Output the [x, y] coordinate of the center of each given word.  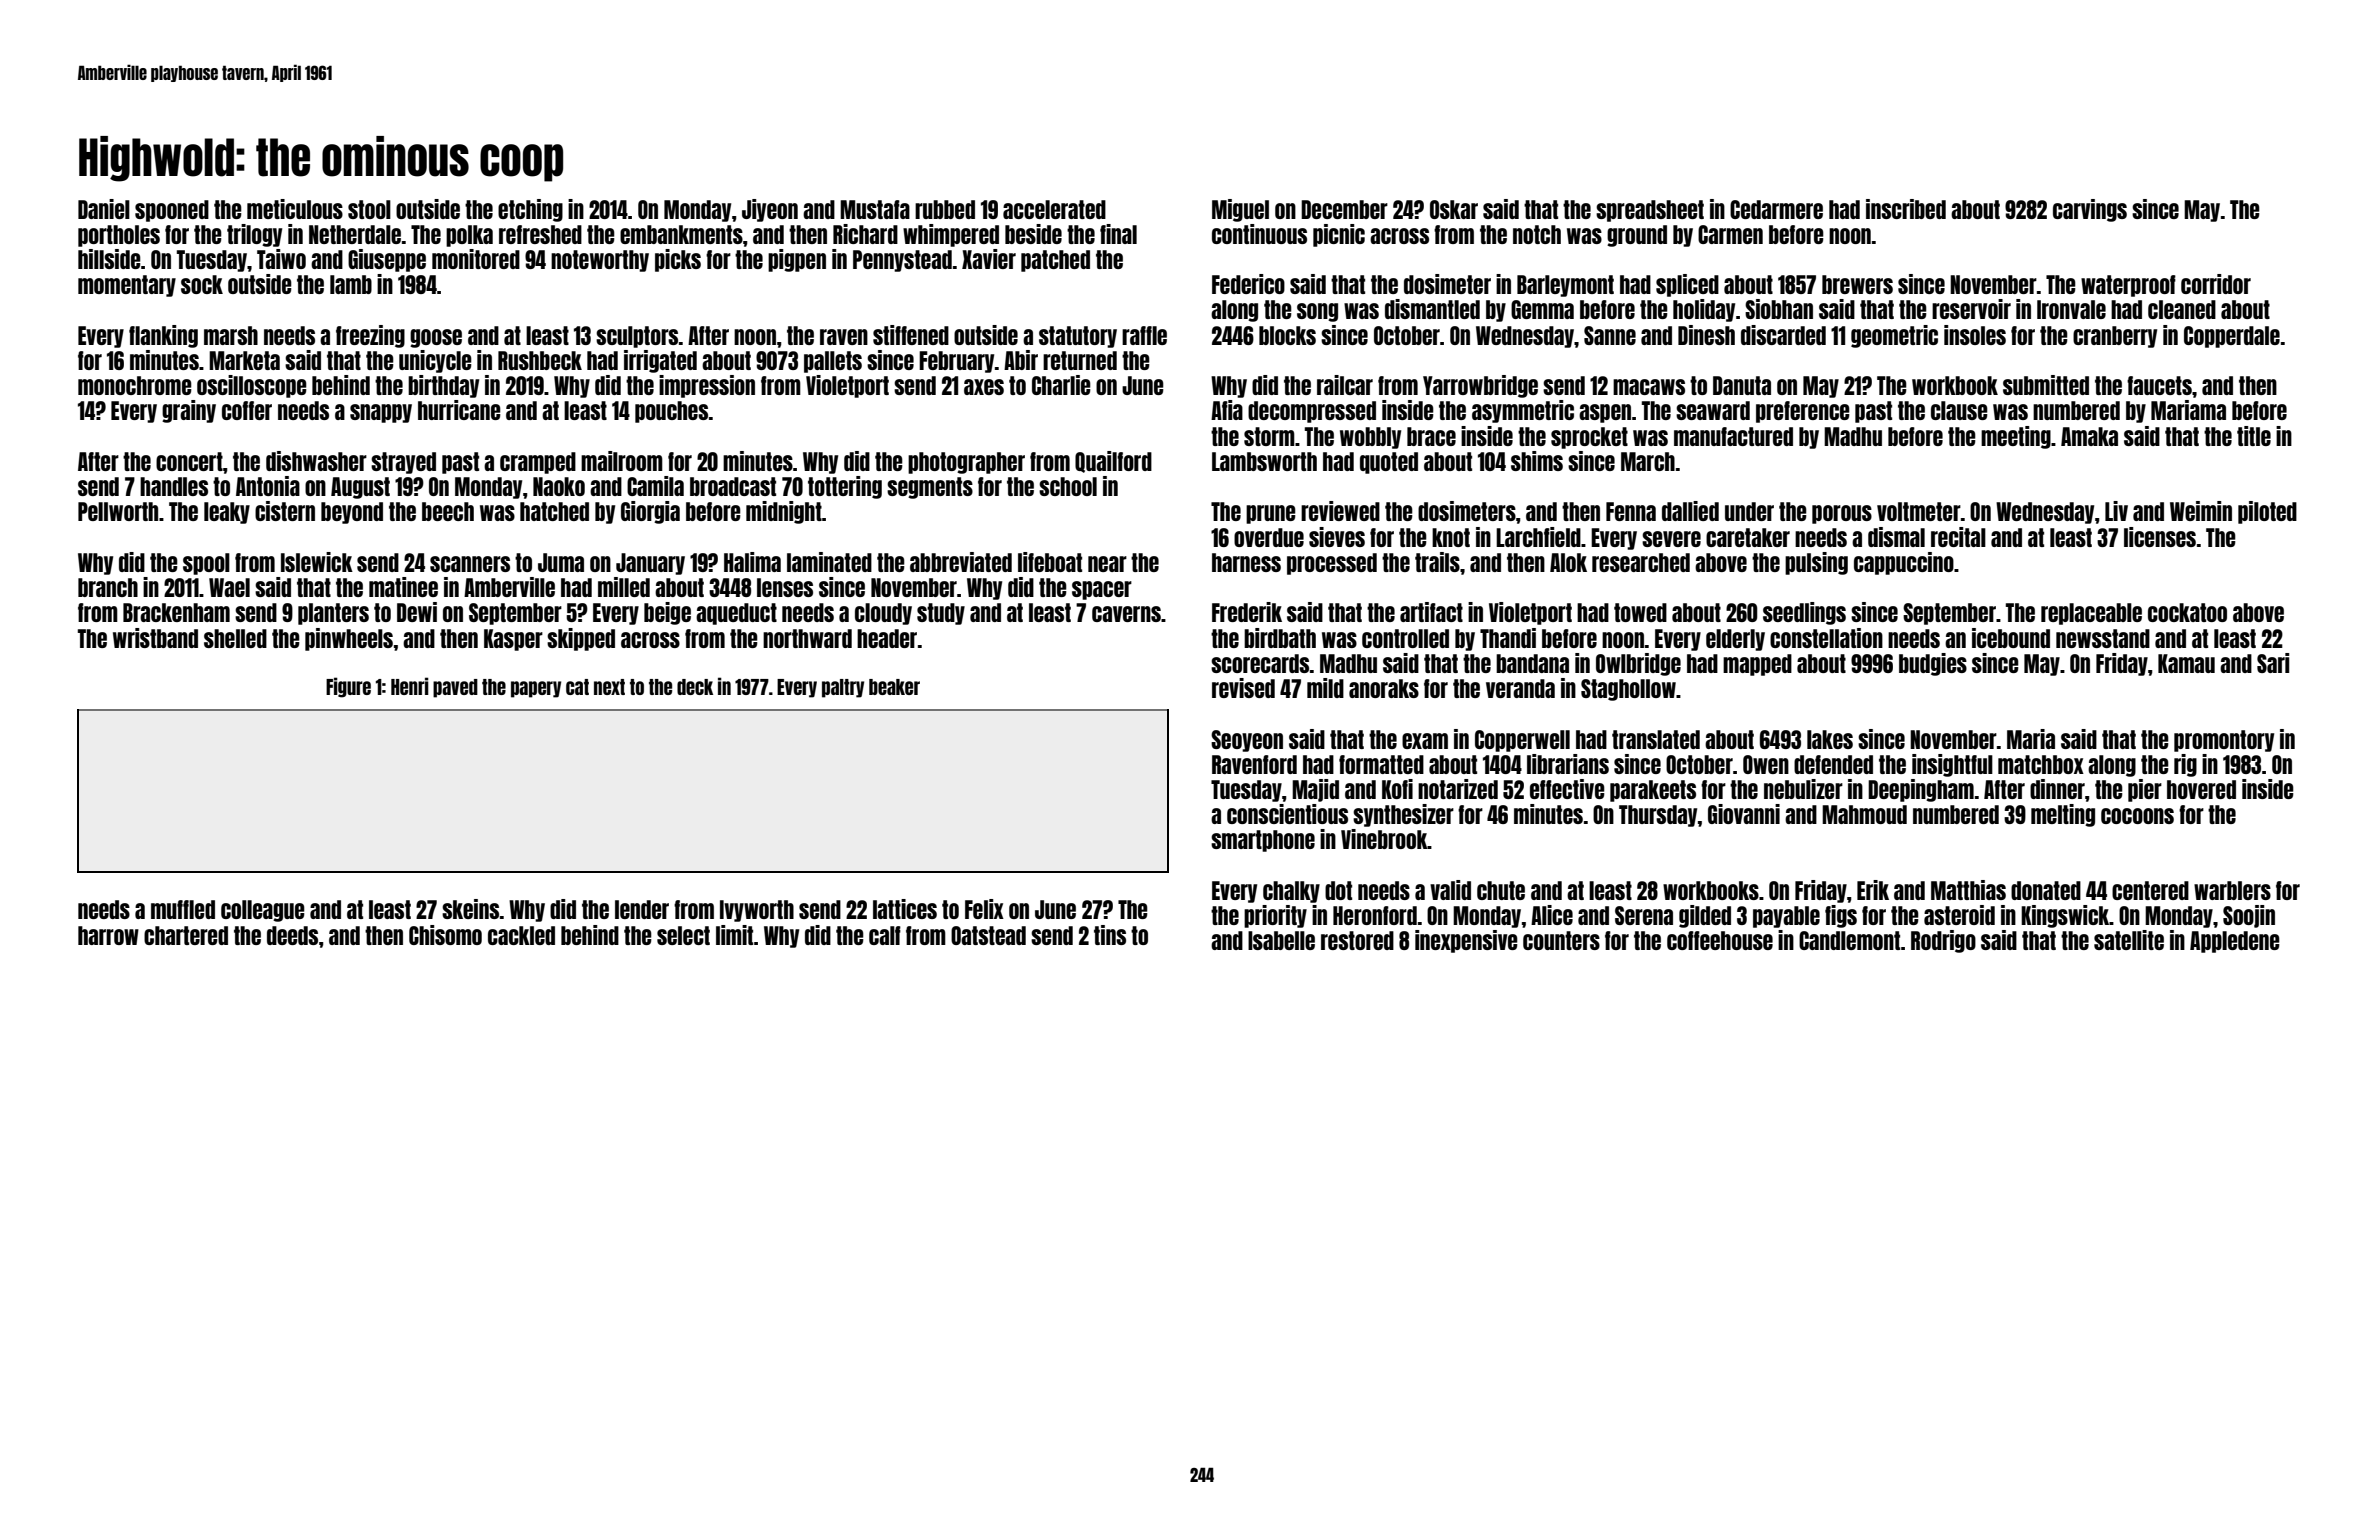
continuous [1259, 234]
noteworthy [600, 261]
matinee [403, 587]
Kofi [1397, 789]
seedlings [1804, 613]
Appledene [2235, 942]
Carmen [1730, 234]
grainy [189, 411]
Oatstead [988, 935]
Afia [1227, 410]
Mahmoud [1864, 814]
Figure [348, 687]
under [1749, 511]
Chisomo [445, 935]
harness [1246, 562]
